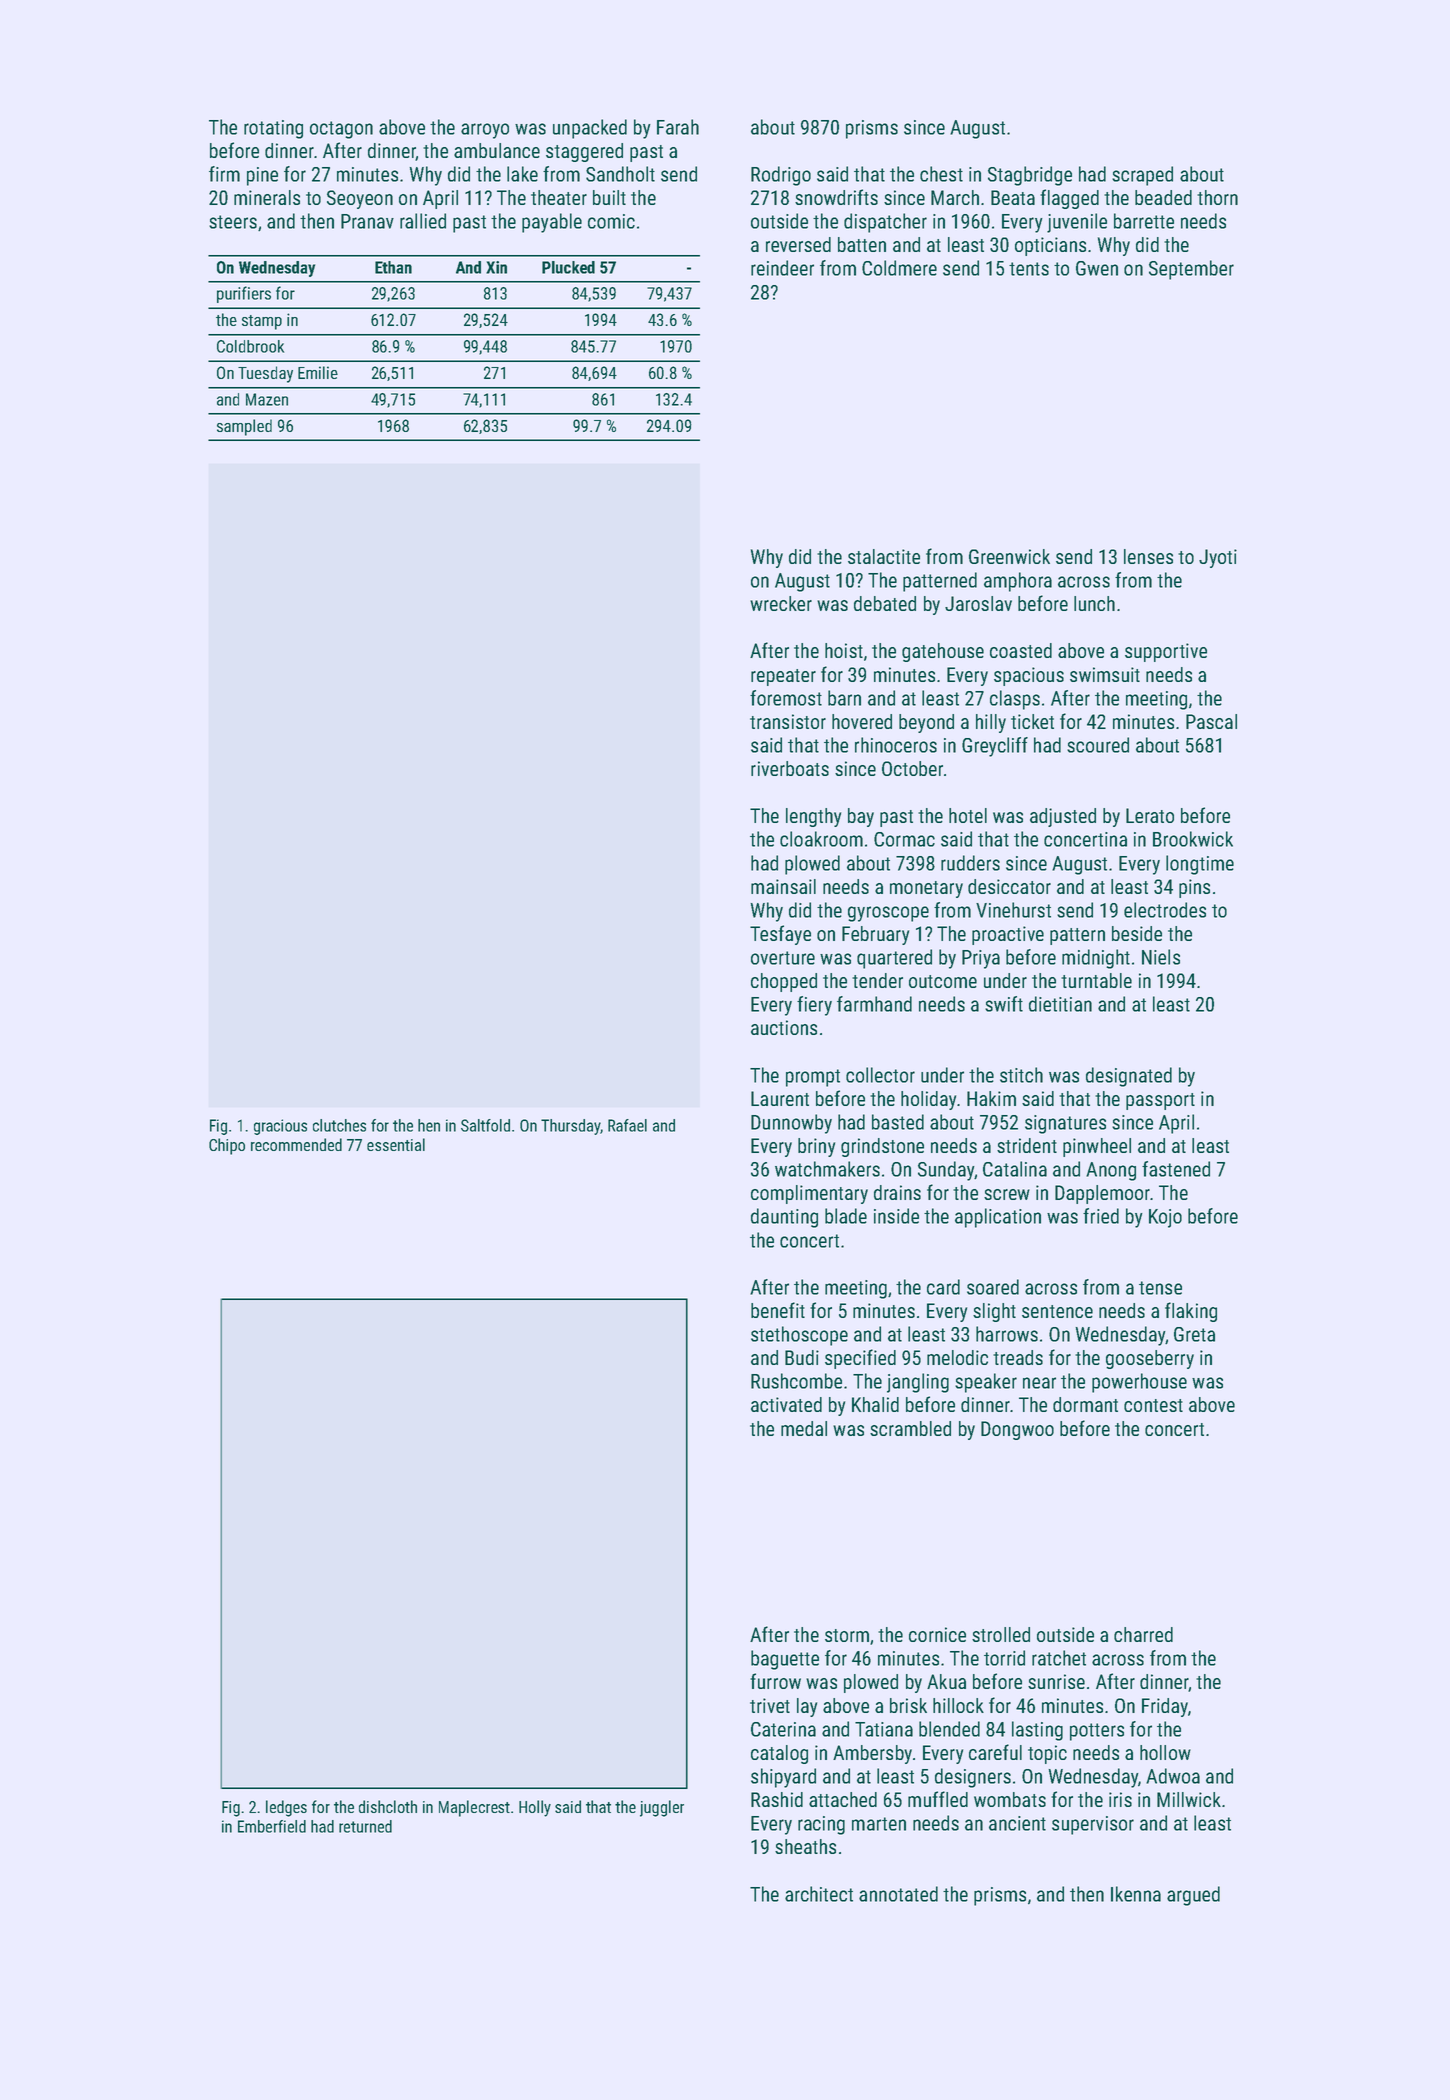 This screenshot has height=2100, width=1450. What do you see at coordinates (272, 1826) in the screenshot?
I see `Emberfield` at bounding box center [272, 1826].
